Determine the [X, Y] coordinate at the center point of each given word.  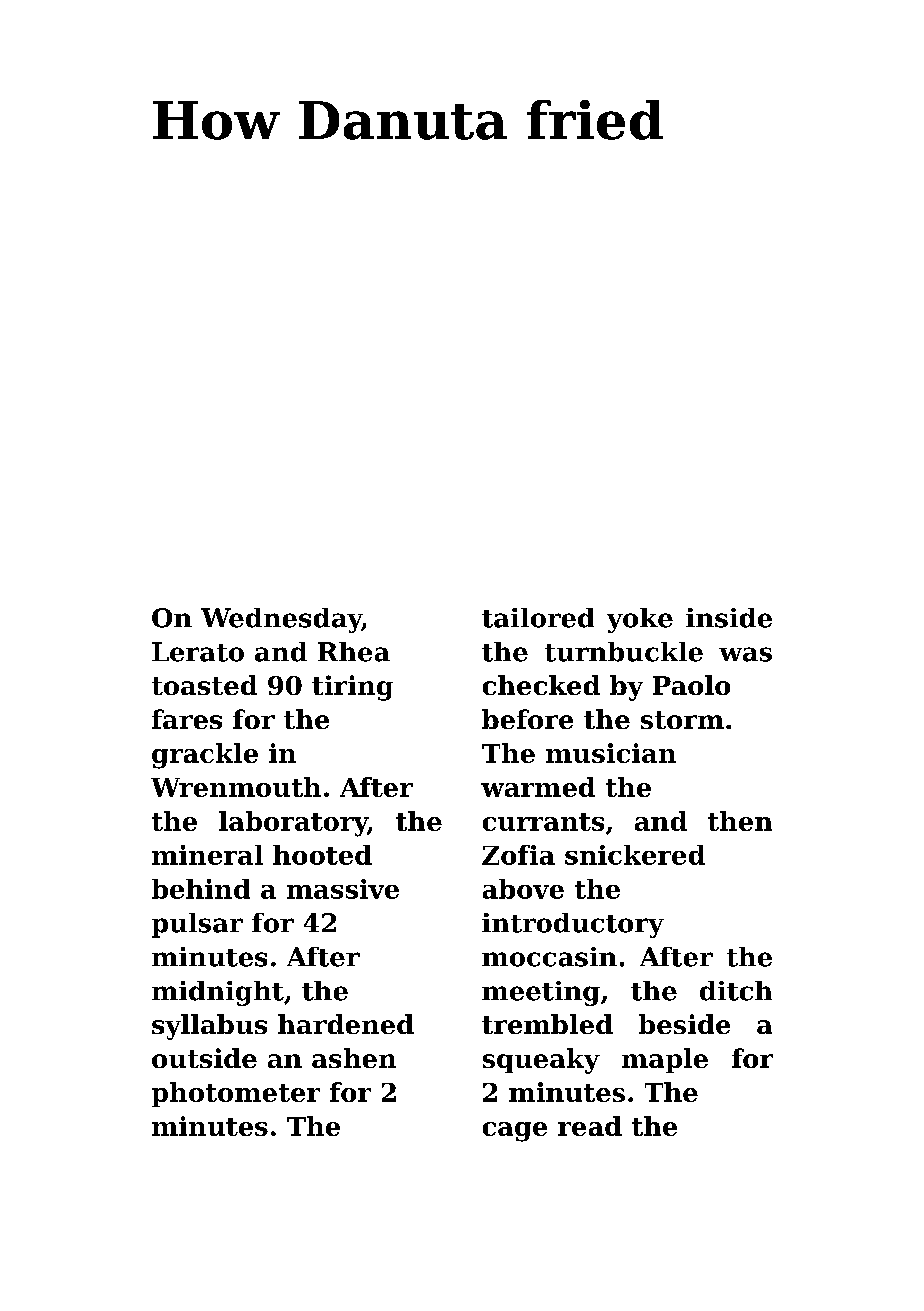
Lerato [198, 652]
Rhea [354, 652]
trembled [547, 1024]
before [527, 719]
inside [729, 618]
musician [611, 753]
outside [204, 1058]
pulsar [197, 925]
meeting [541, 993]
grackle [205, 756]
